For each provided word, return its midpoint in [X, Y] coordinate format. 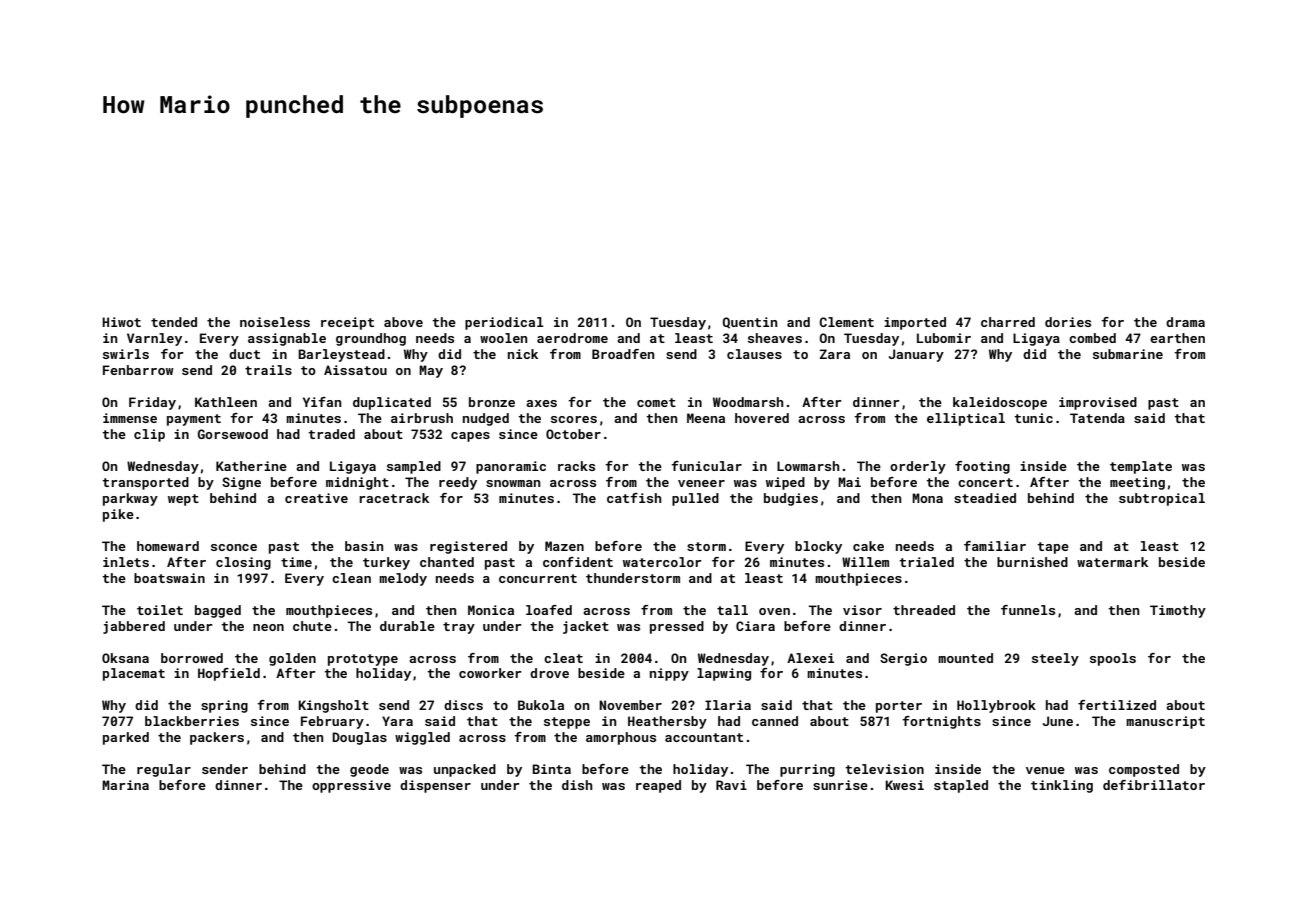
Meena [706, 418]
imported [915, 323]
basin [364, 546]
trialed [926, 562]
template [1141, 467]
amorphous [621, 738]
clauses [754, 354]
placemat [134, 674]
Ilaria [728, 705]
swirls [126, 354]
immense [130, 418]
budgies [791, 499]
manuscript [1165, 722]
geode [369, 770]
